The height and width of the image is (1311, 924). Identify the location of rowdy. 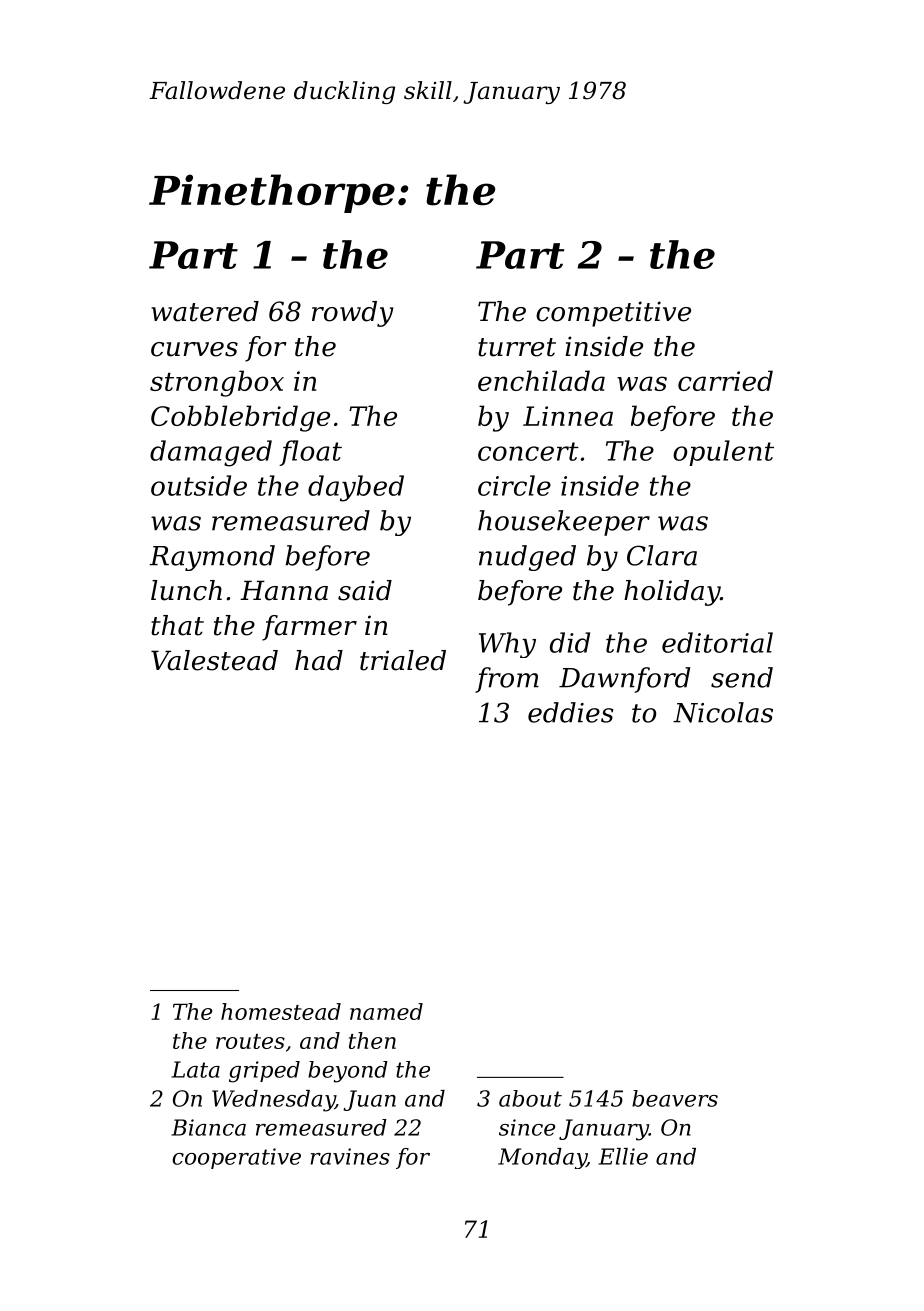
(352, 314).
